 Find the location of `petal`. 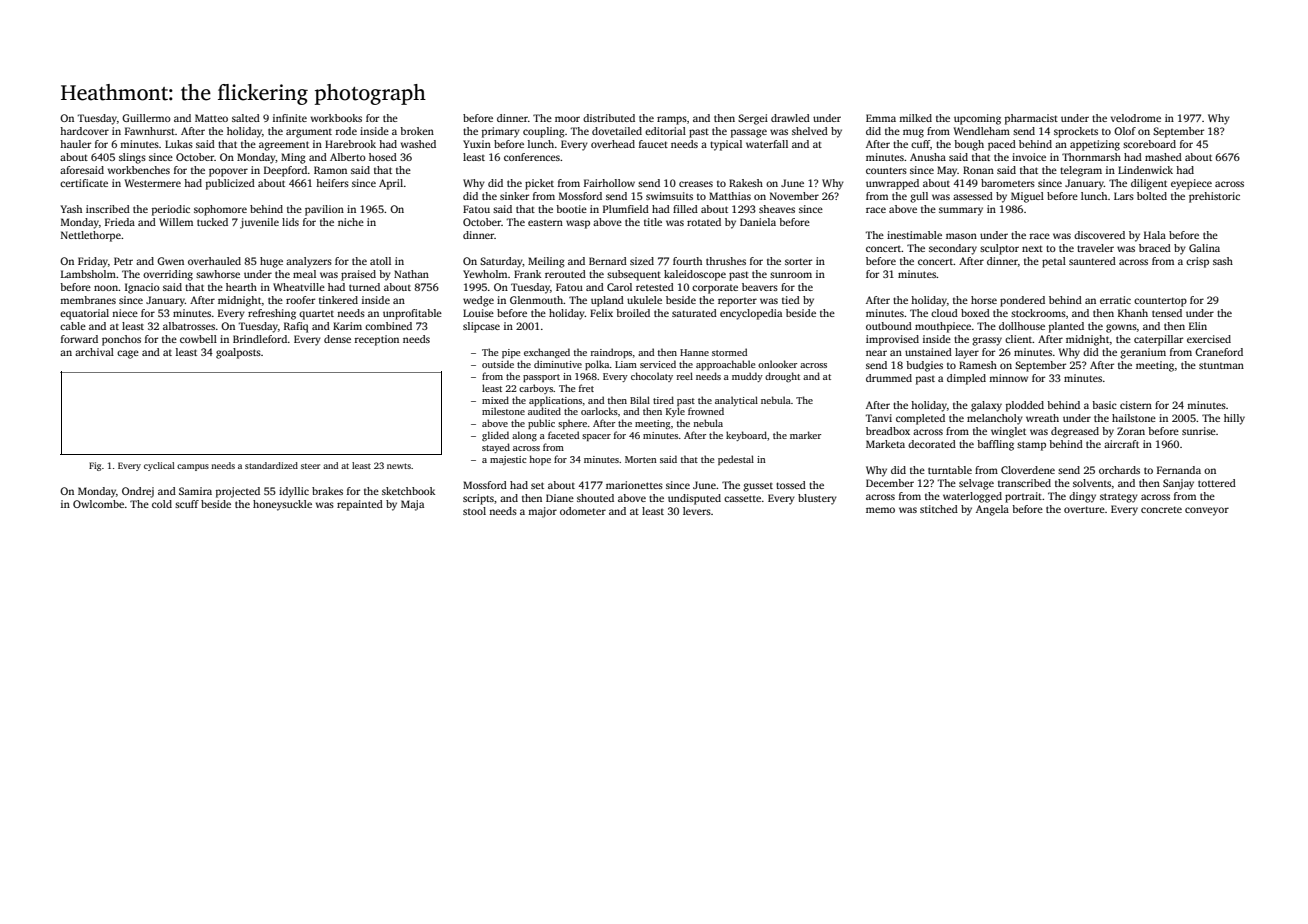

petal is located at coordinates (1054, 262).
